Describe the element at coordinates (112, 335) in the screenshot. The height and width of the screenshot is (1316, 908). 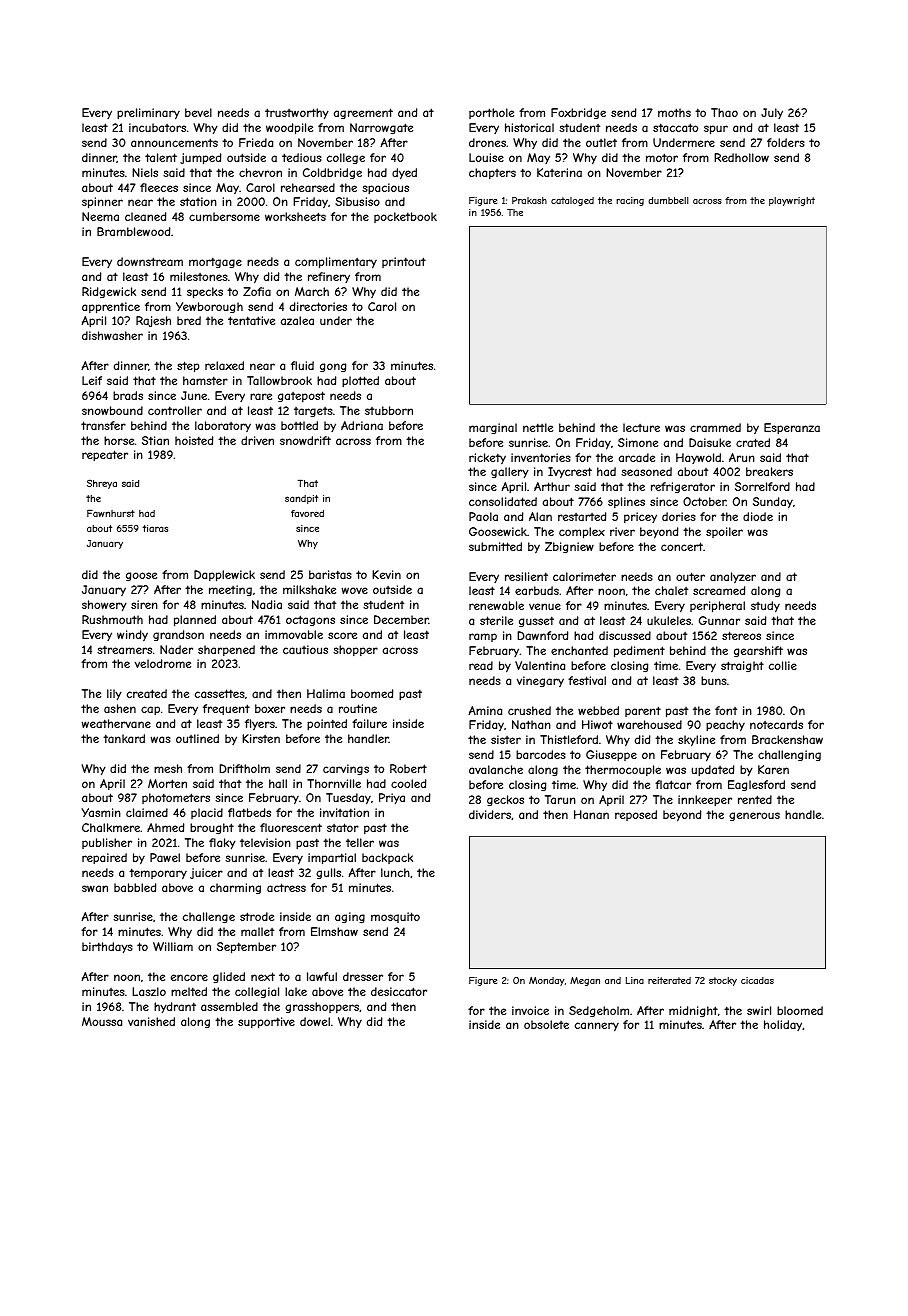
I see `dishwasher` at that location.
